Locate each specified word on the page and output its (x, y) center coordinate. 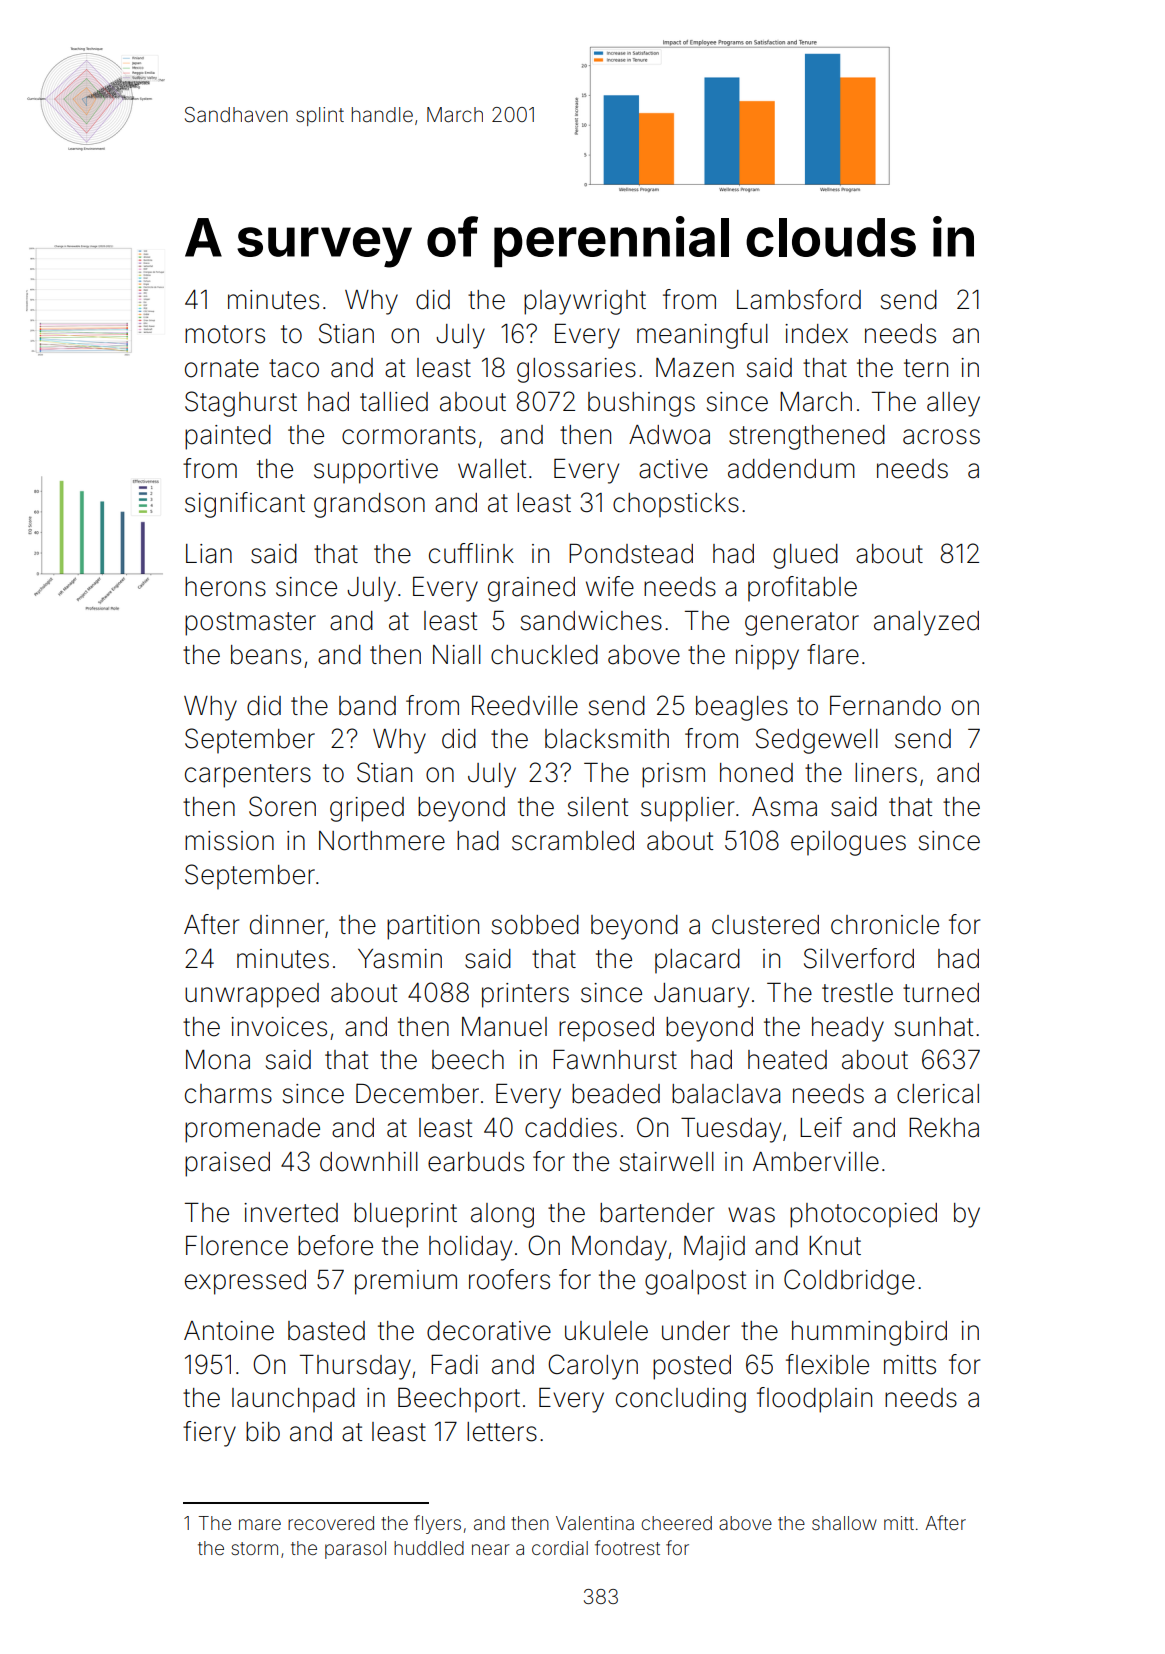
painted (228, 437)
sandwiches (591, 621)
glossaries (576, 370)
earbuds (476, 1162)
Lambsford (799, 299)
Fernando (885, 706)
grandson (369, 505)
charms (228, 1094)
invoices (279, 1027)
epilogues (848, 843)
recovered (331, 1523)
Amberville (816, 1162)
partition (433, 927)
